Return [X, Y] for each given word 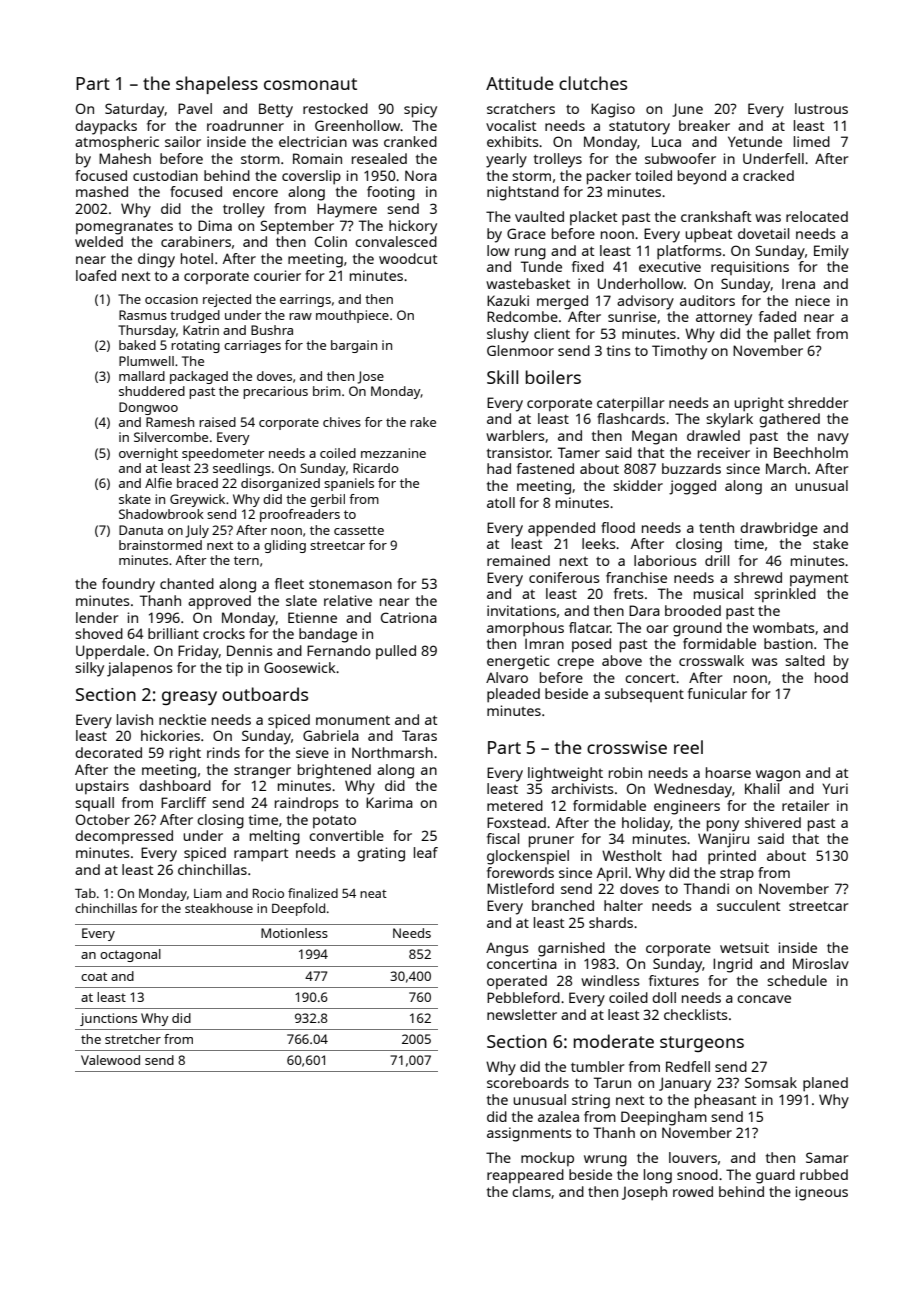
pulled [396, 652]
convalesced [396, 241]
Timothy [679, 352]
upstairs [102, 787]
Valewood [110, 1060]
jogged [692, 487]
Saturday [135, 110]
